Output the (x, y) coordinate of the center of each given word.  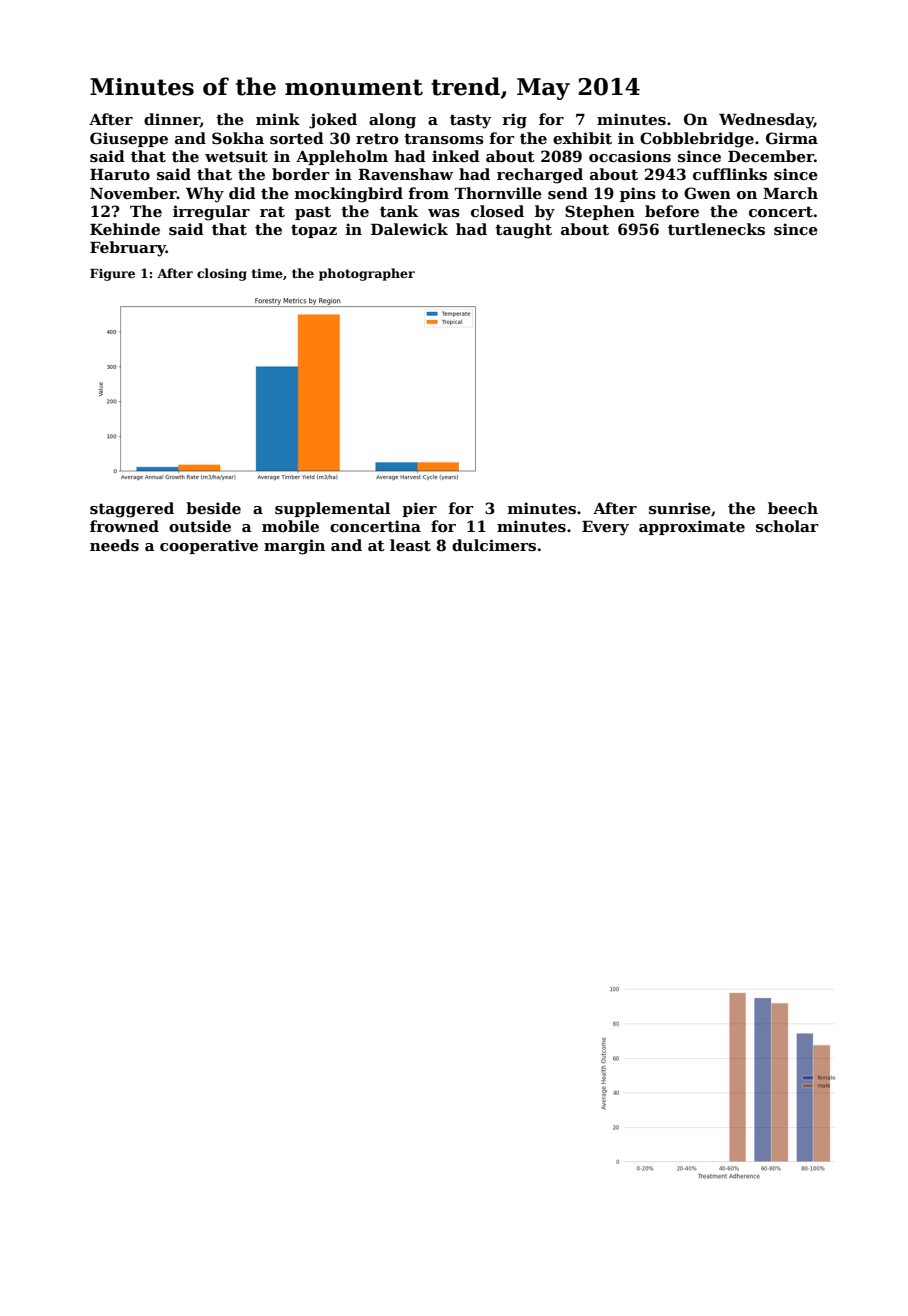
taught (523, 231)
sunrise (680, 508)
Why (205, 195)
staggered (132, 510)
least (410, 545)
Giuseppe (129, 139)
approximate (692, 527)
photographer (367, 274)
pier (419, 509)
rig (514, 121)
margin (294, 547)
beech (793, 508)
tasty (471, 121)
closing (222, 274)
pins (638, 194)
